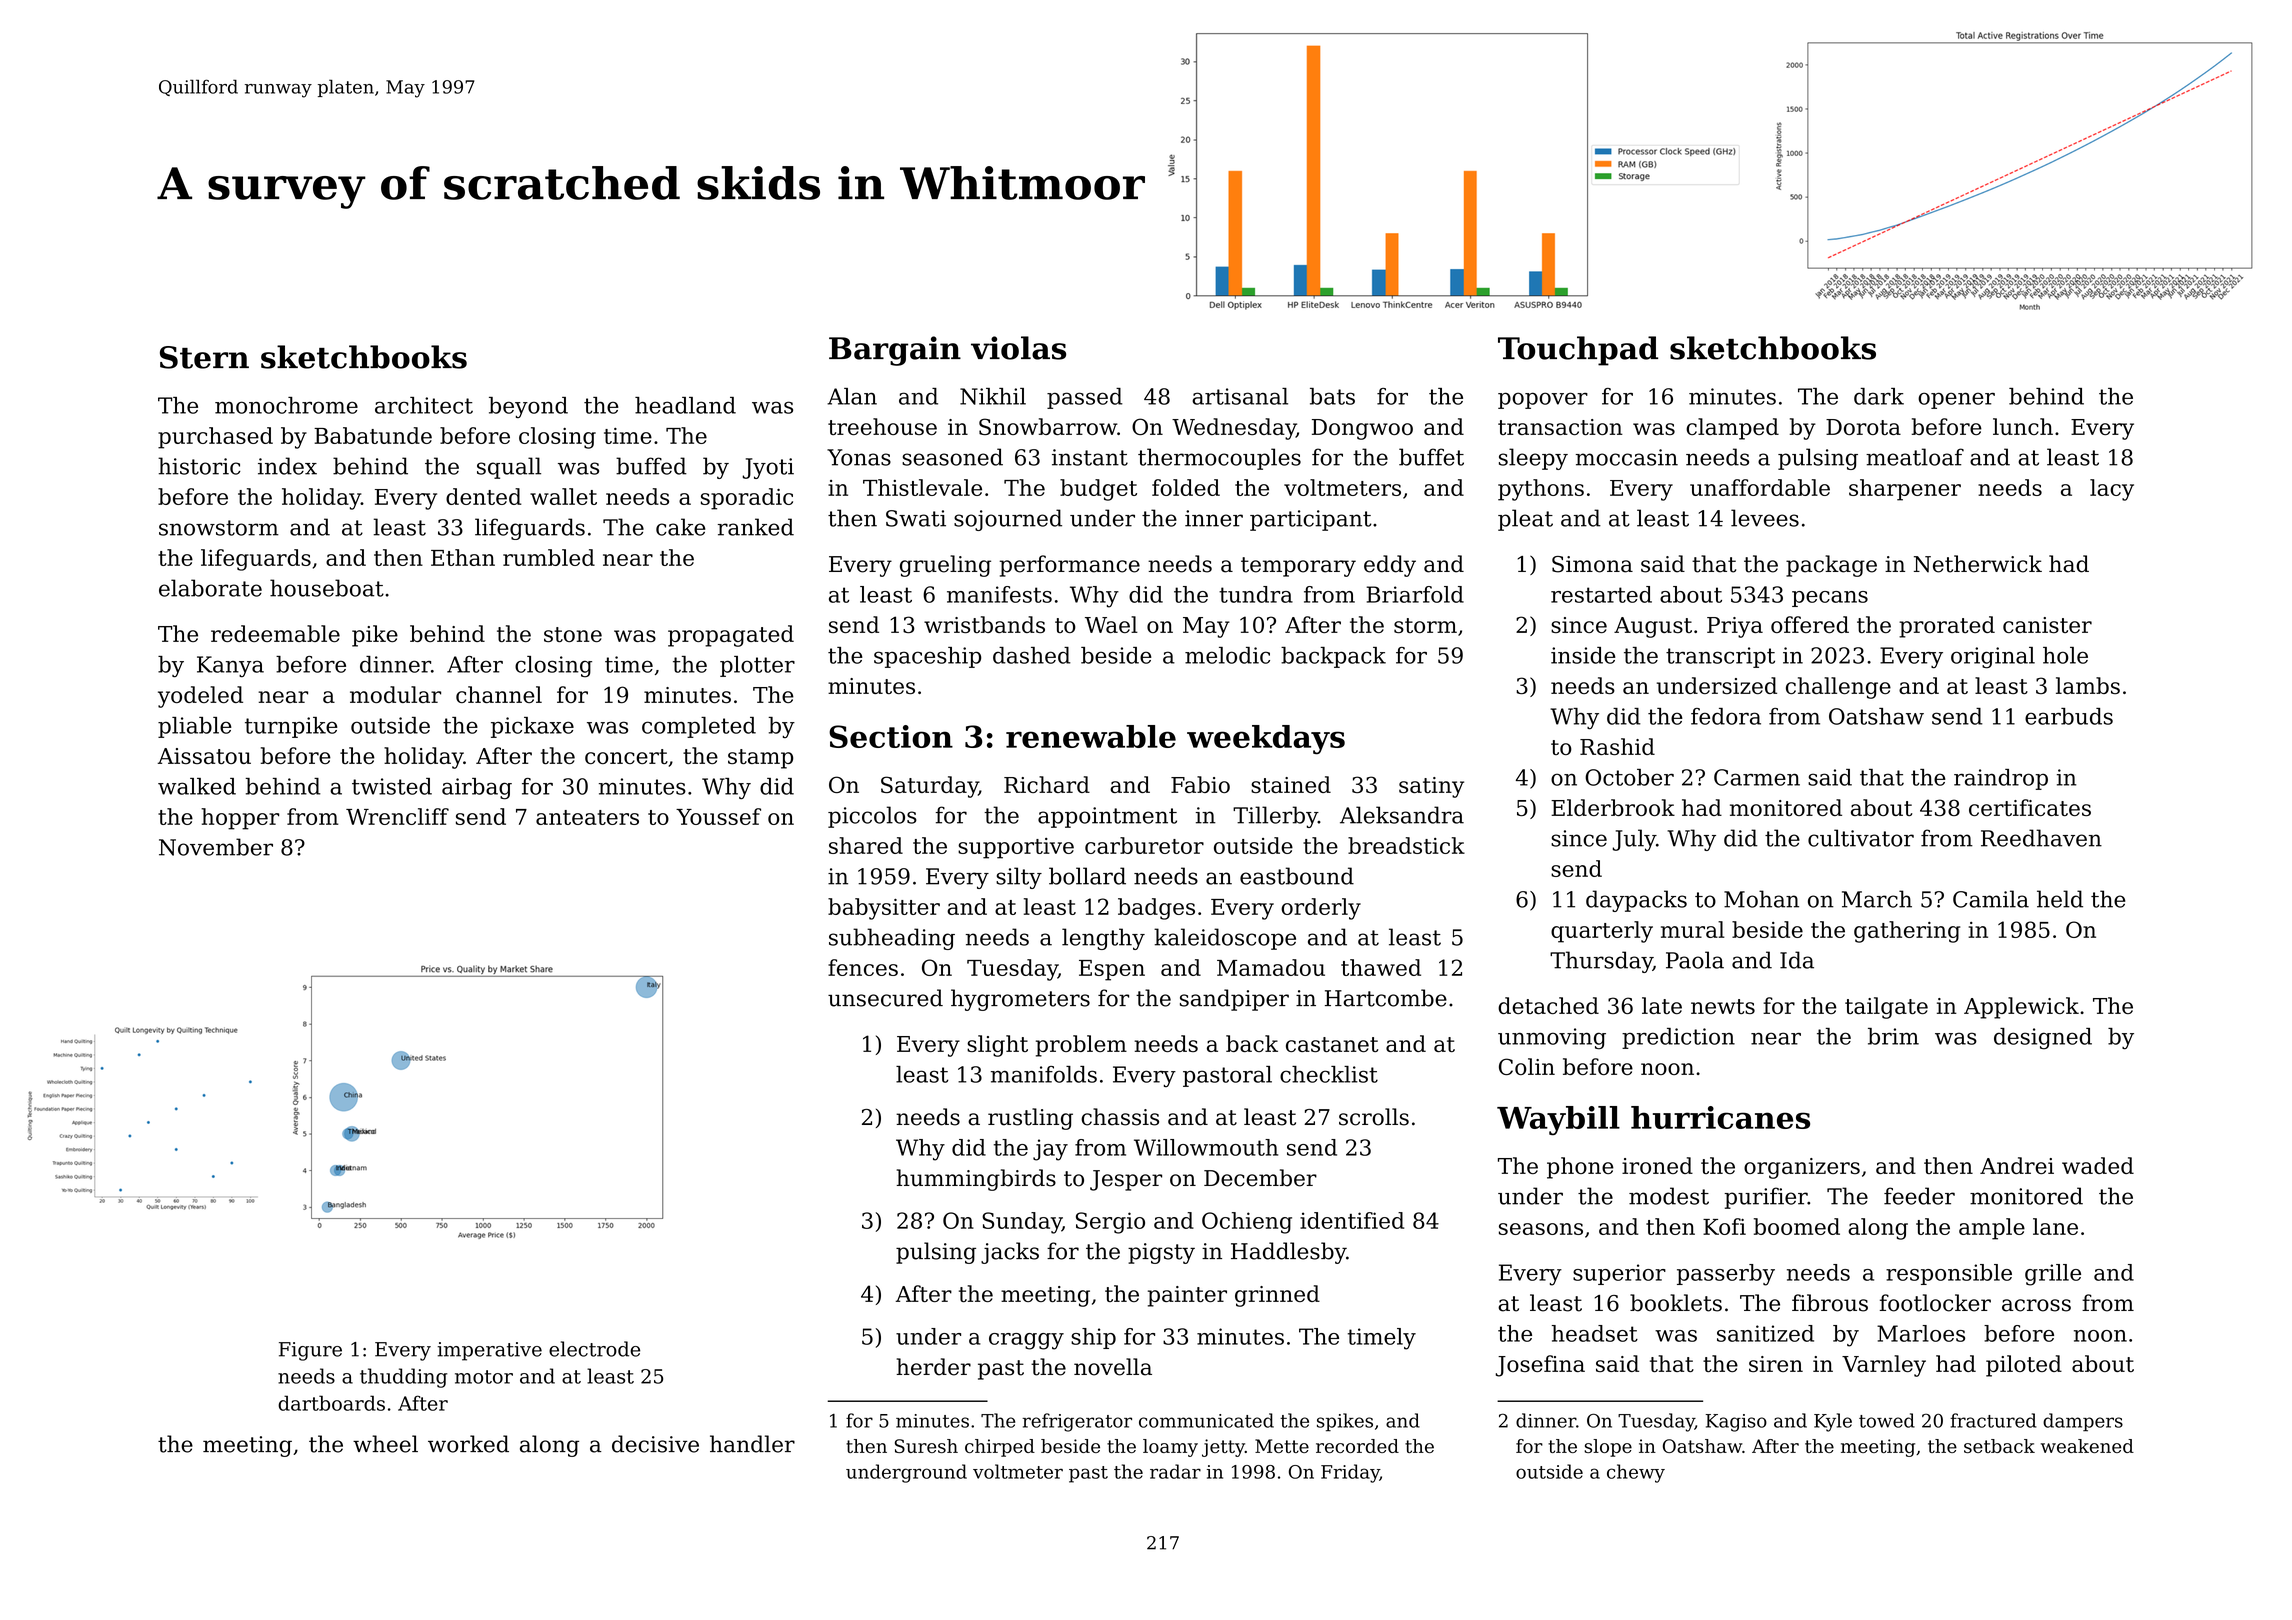  What do you see at coordinates (1831, 566) in the document?
I see `package` at bounding box center [1831, 566].
